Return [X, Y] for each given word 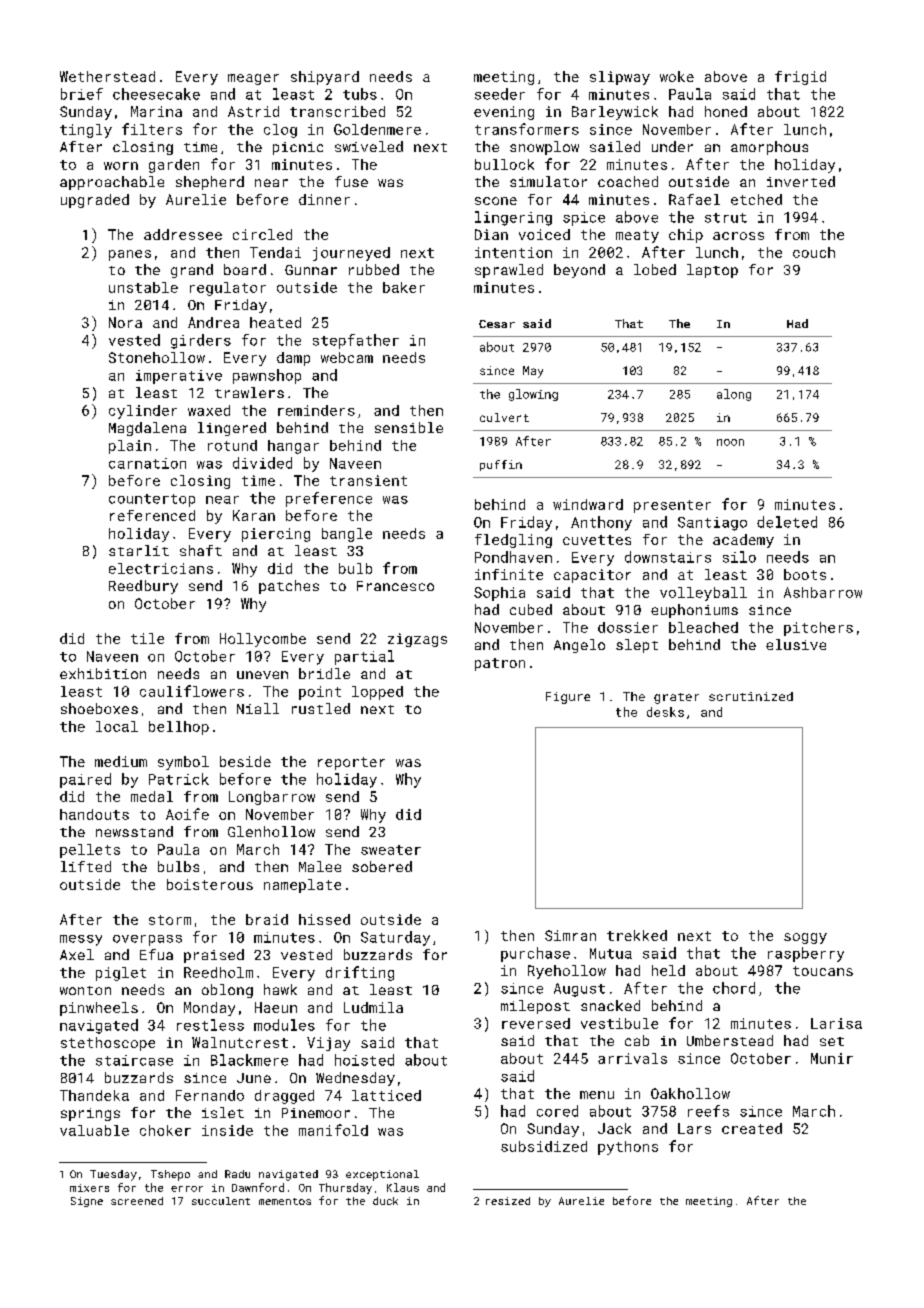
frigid [800, 78]
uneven [262, 675]
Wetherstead [107, 76]
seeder [500, 94]
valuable [94, 1130]
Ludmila [373, 1007]
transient [368, 480]
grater [676, 698]
